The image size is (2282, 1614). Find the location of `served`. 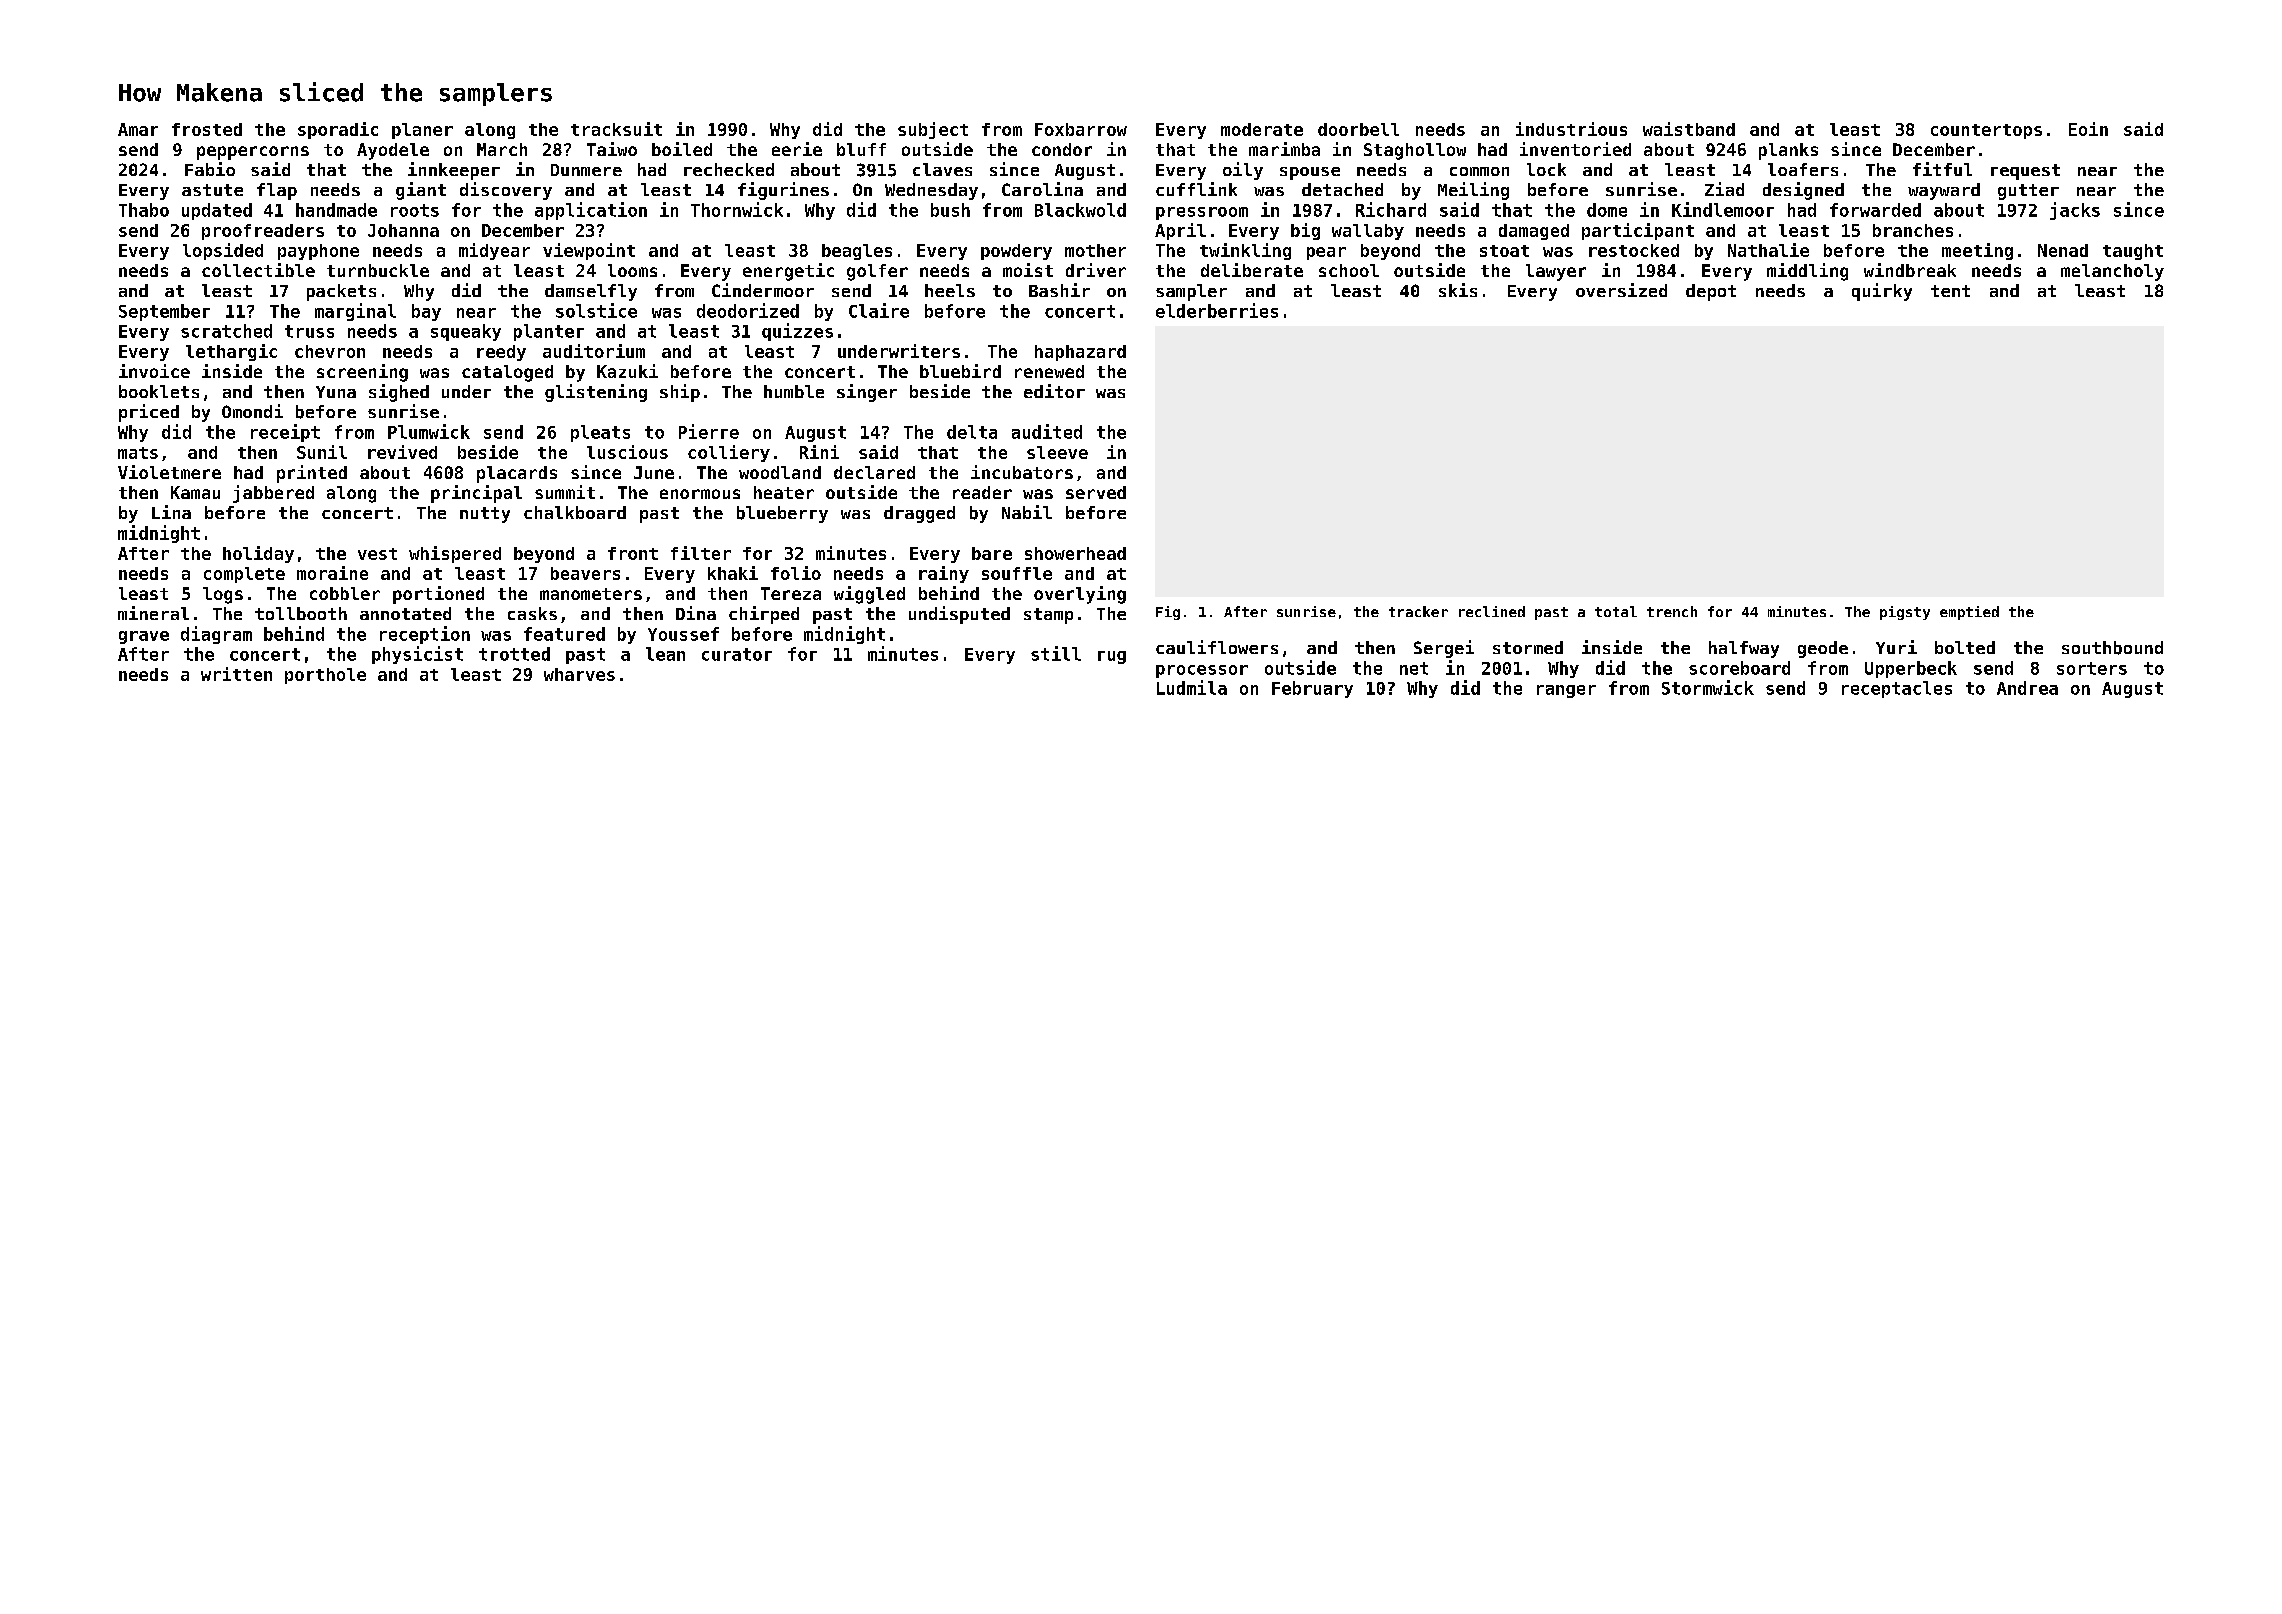

served is located at coordinates (1096, 492).
